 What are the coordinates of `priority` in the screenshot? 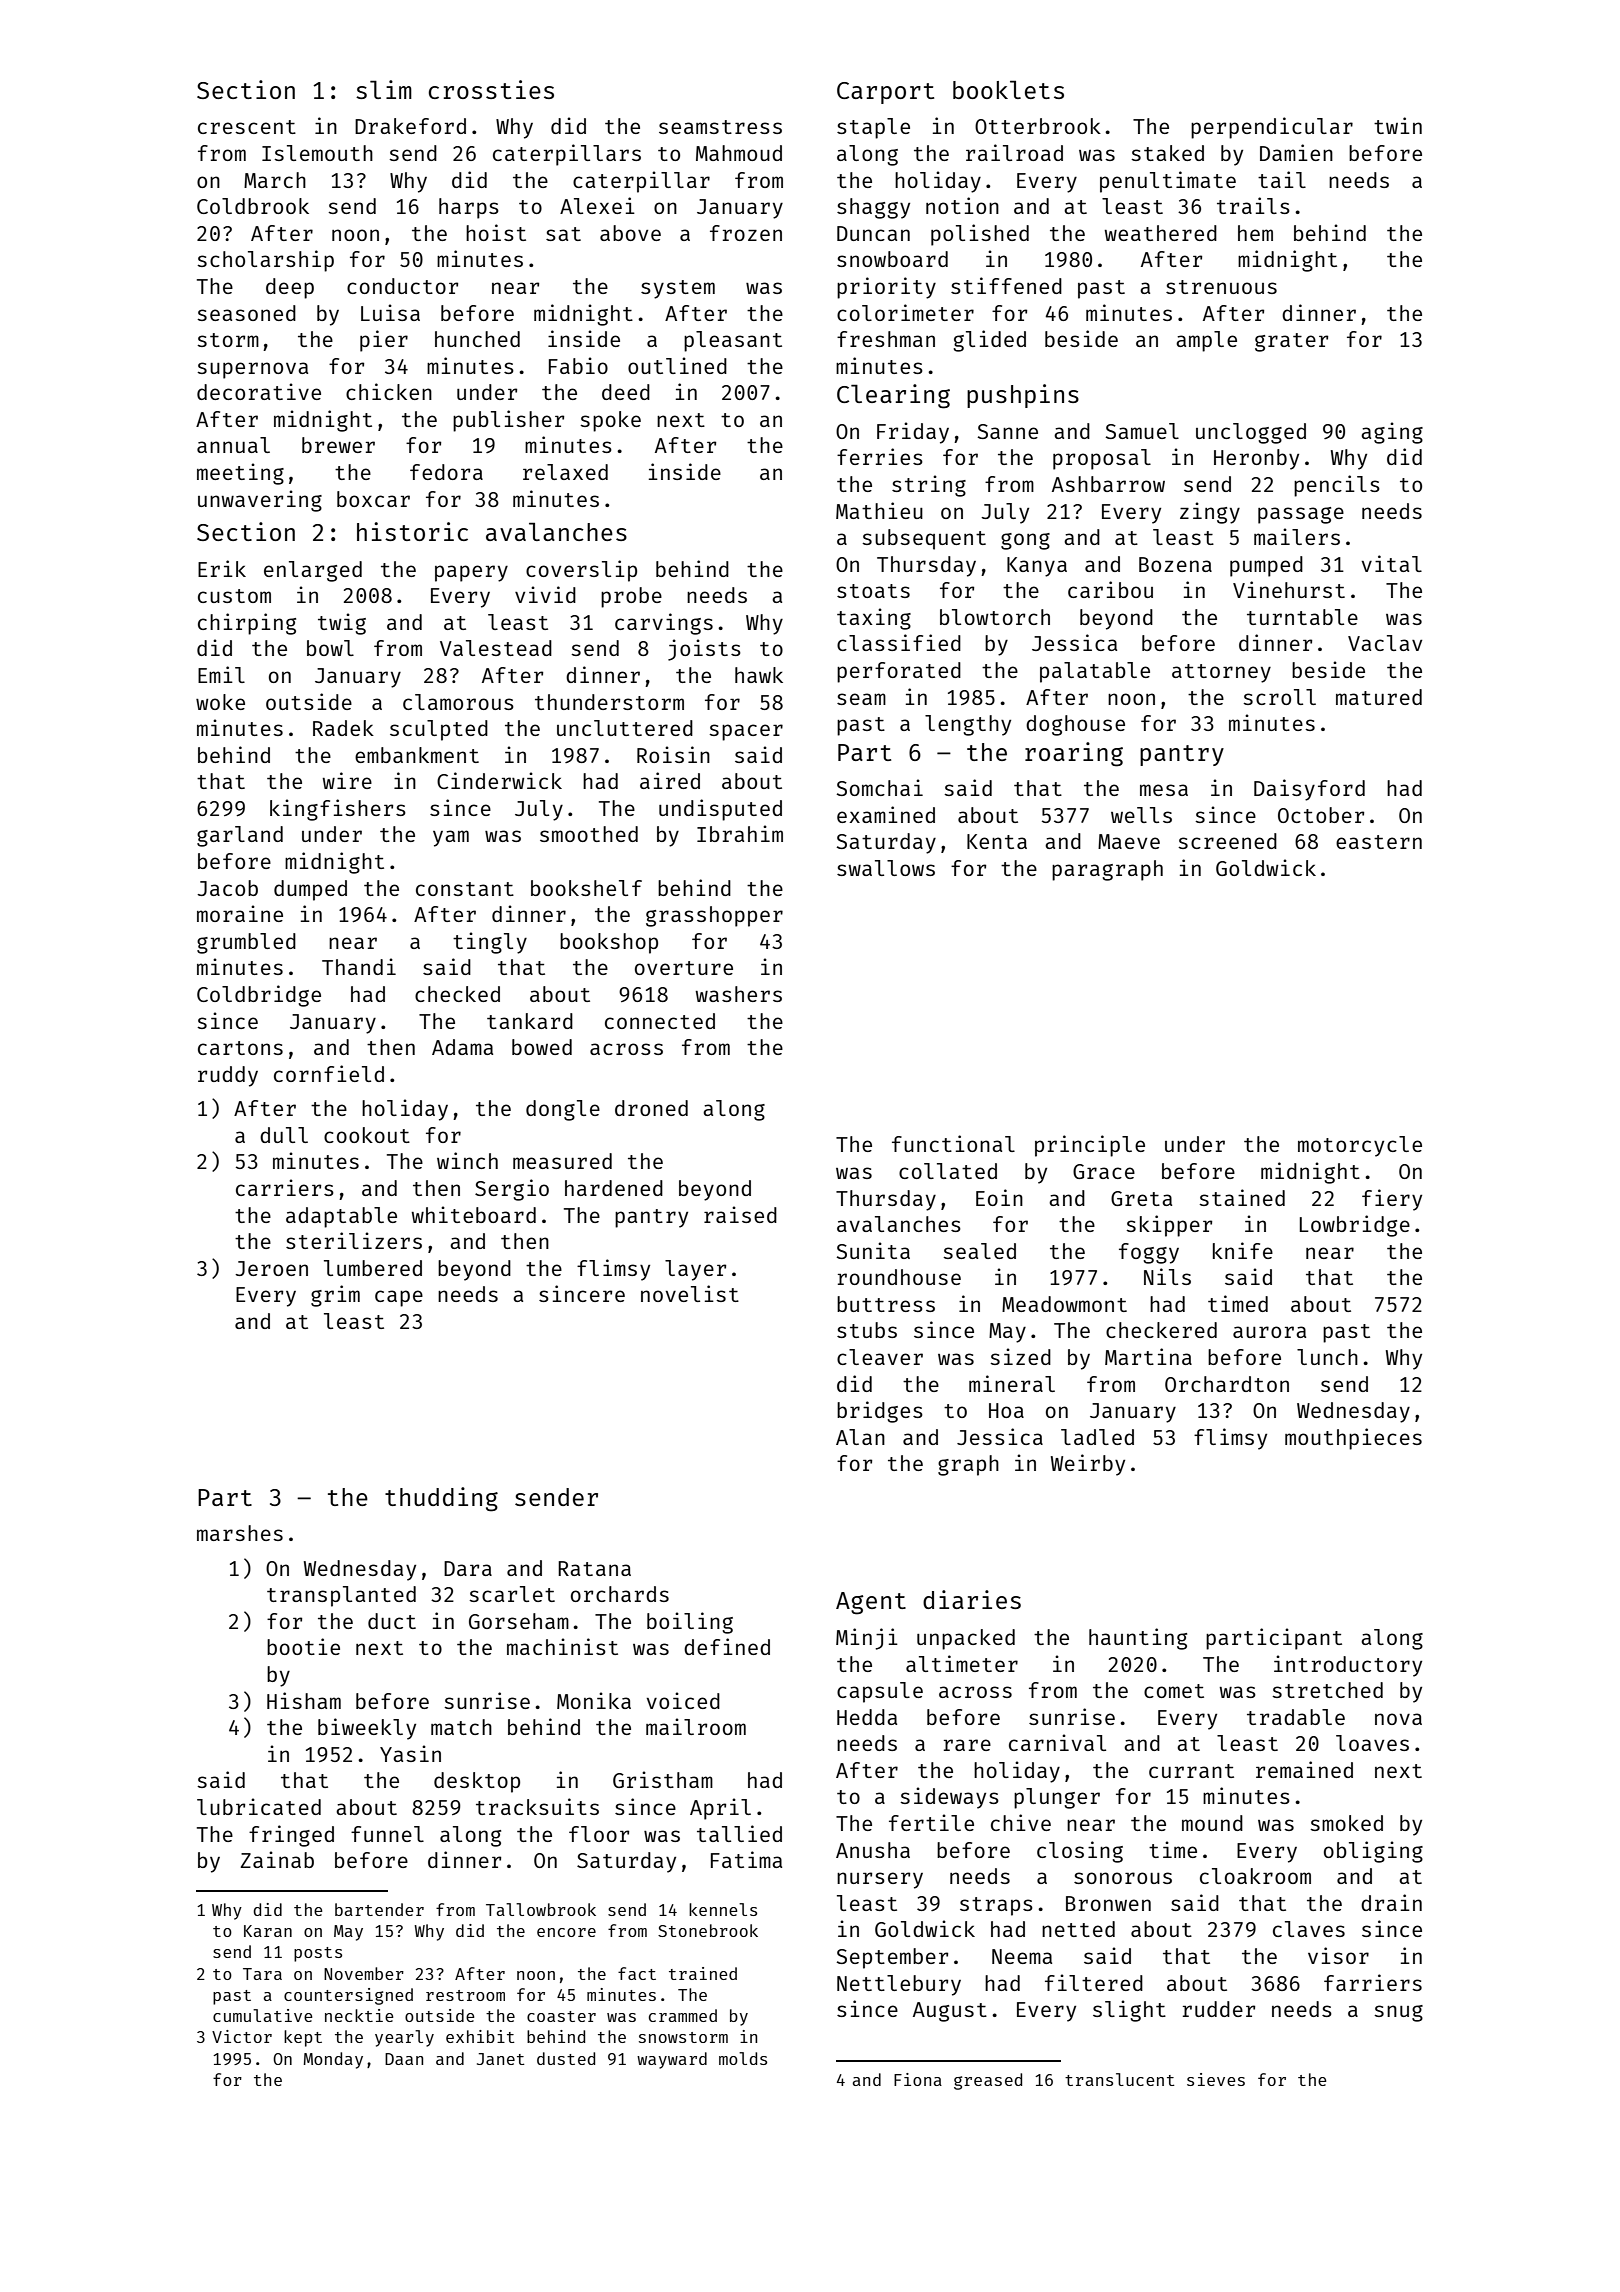 It's located at (886, 288).
